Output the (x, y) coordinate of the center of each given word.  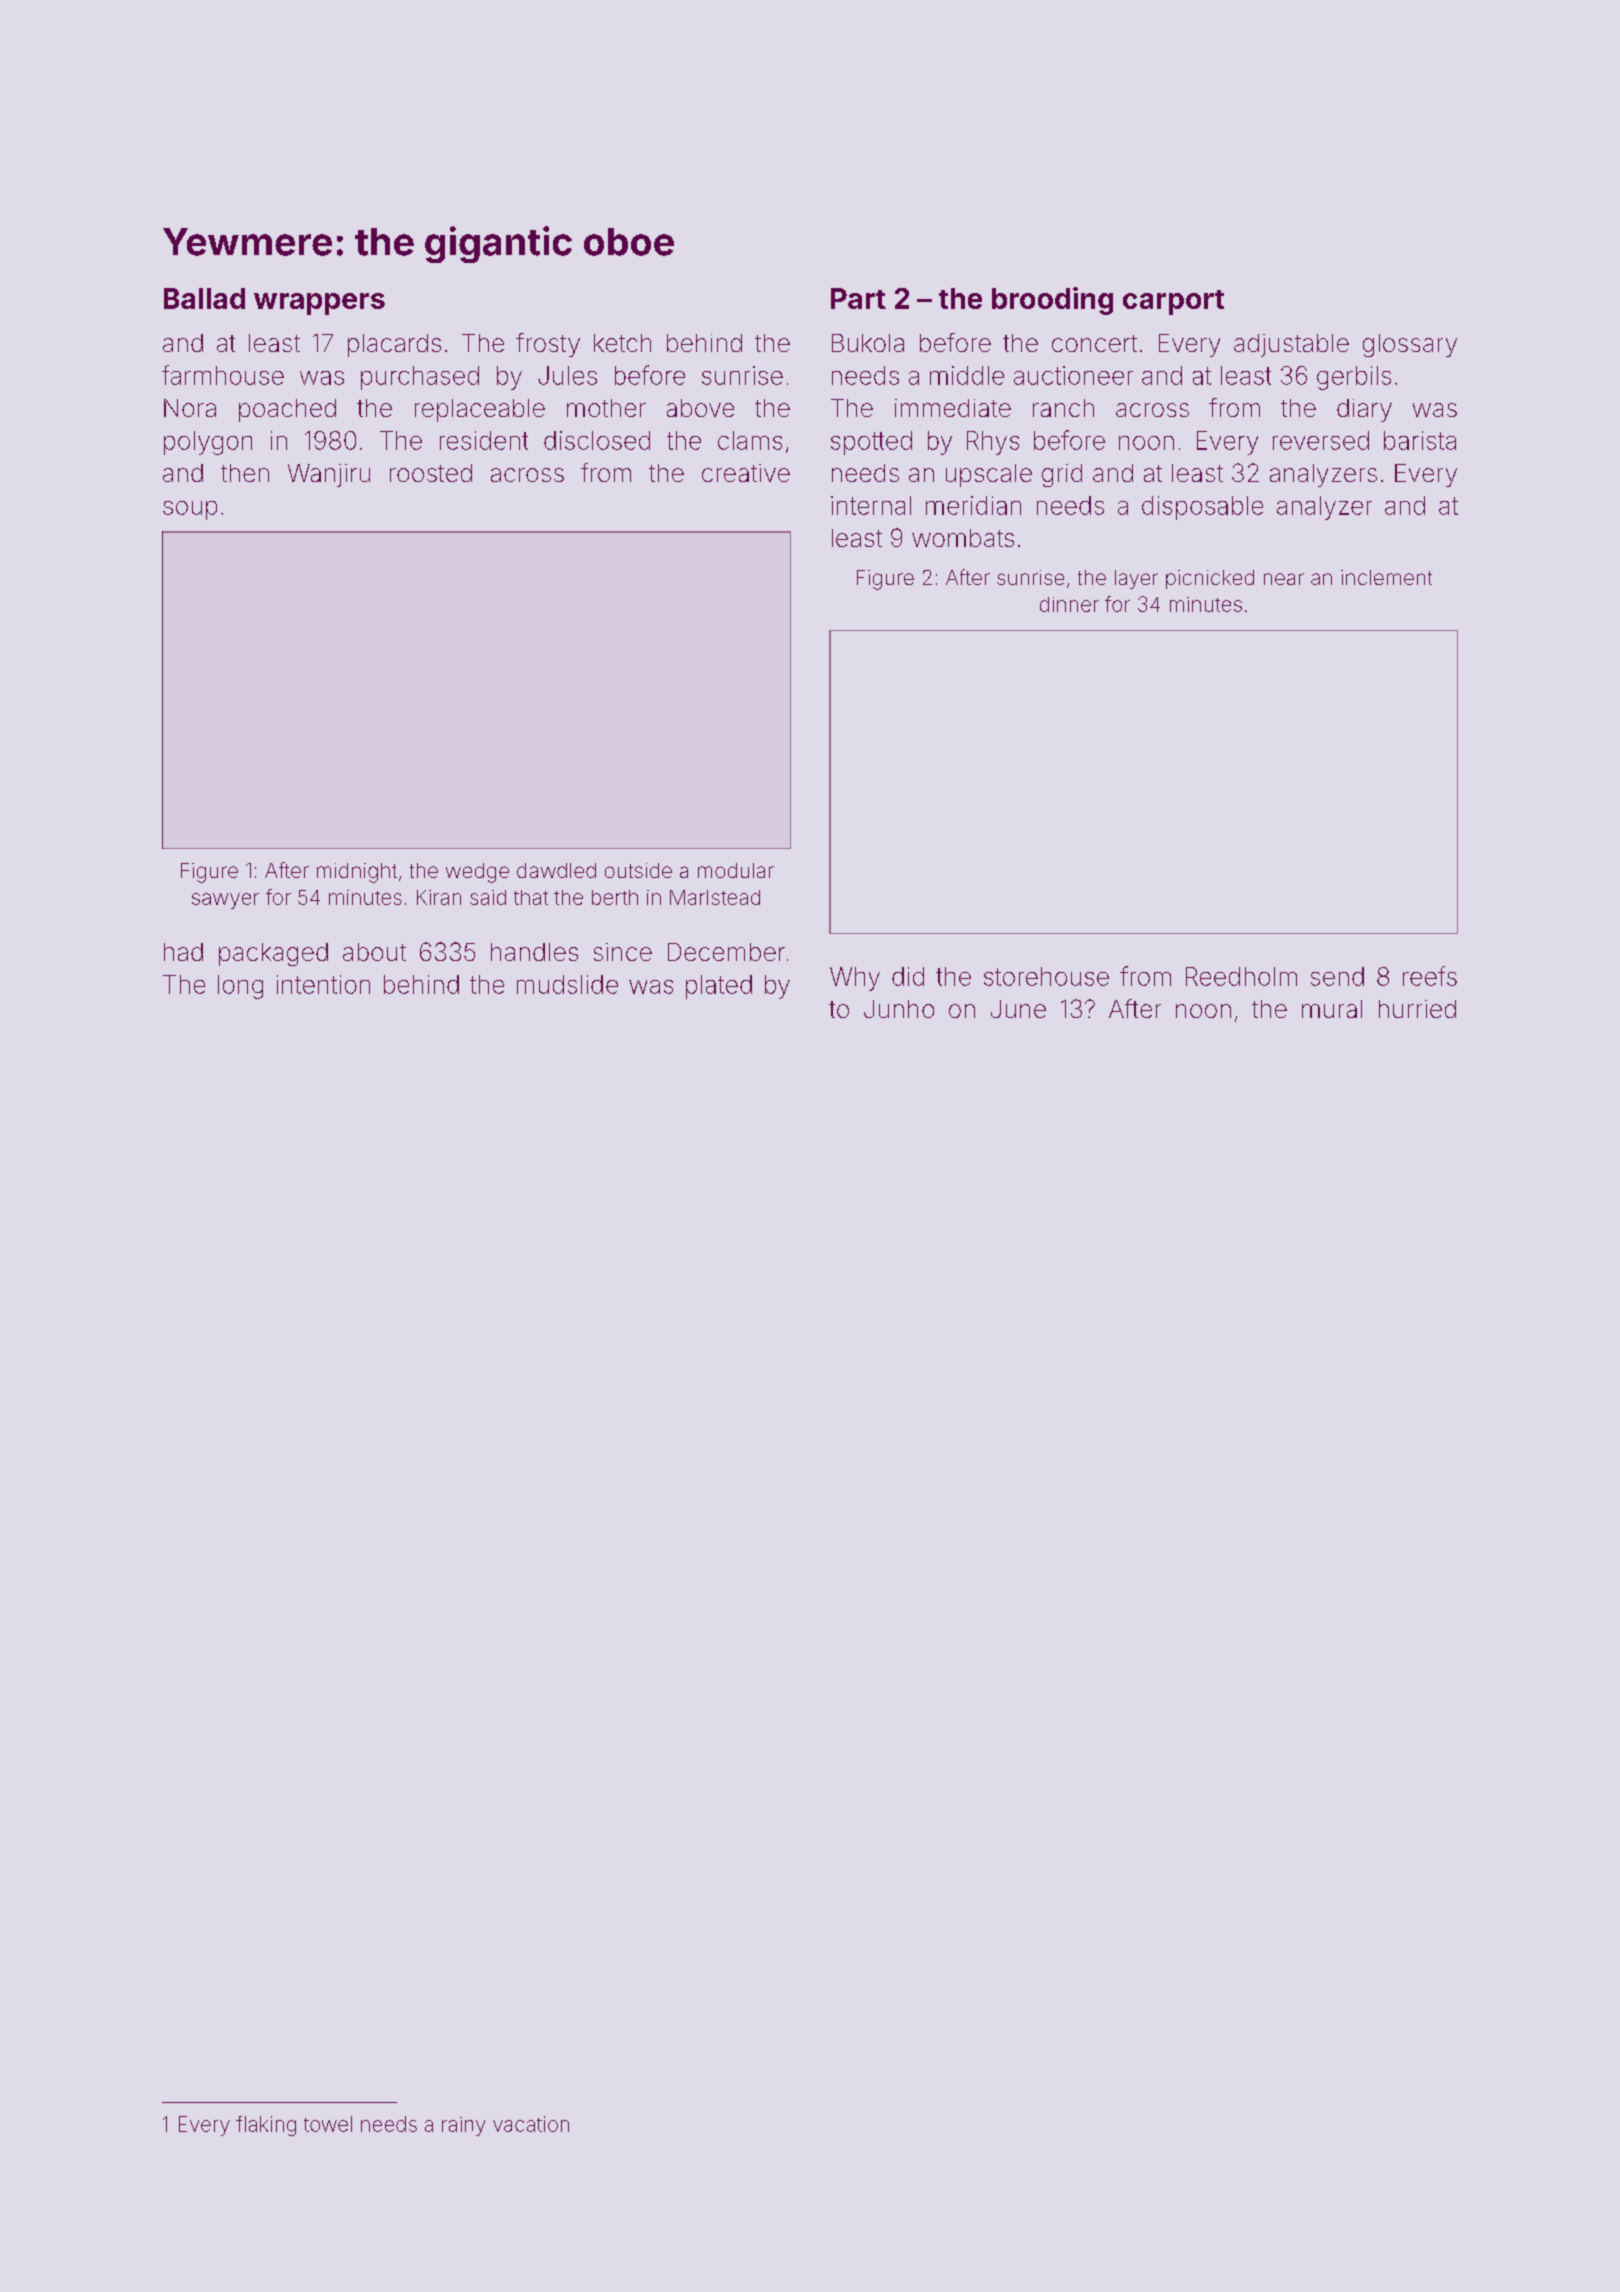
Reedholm (1241, 976)
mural (1332, 1009)
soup (190, 510)
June (1018, 1009)
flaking (266, 2126)
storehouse (1046, 976)
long (240, 987)
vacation (531, 2124)
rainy (463, 2126)
